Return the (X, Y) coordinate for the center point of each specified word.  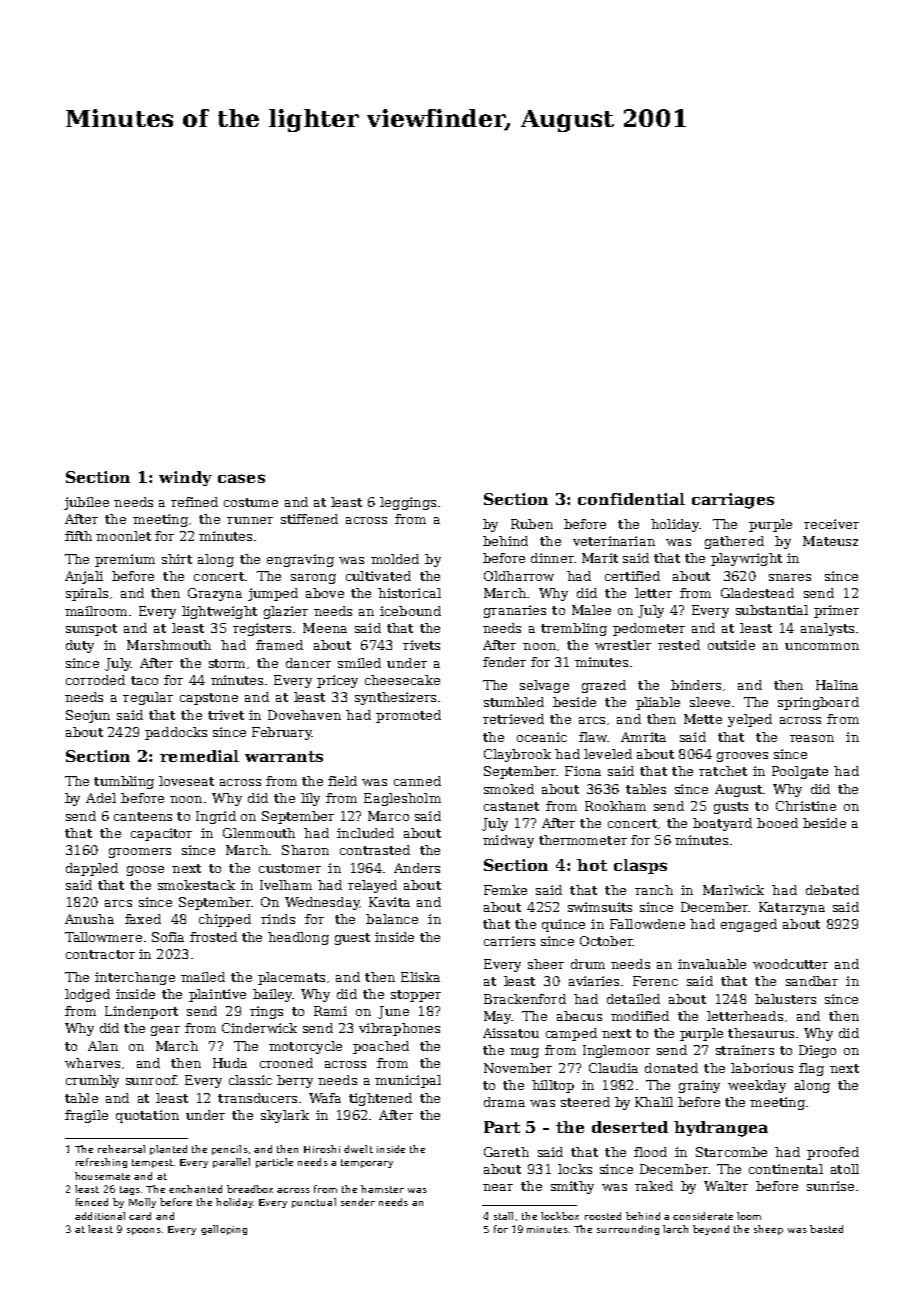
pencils (230, 1150)
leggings (408, 503)
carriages (733, 501)
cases (241, 478)
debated (832, 890)
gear (165, 1031)
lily (310, 799)
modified (640, 1016)
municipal (408, 1081)
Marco (388, 816)
